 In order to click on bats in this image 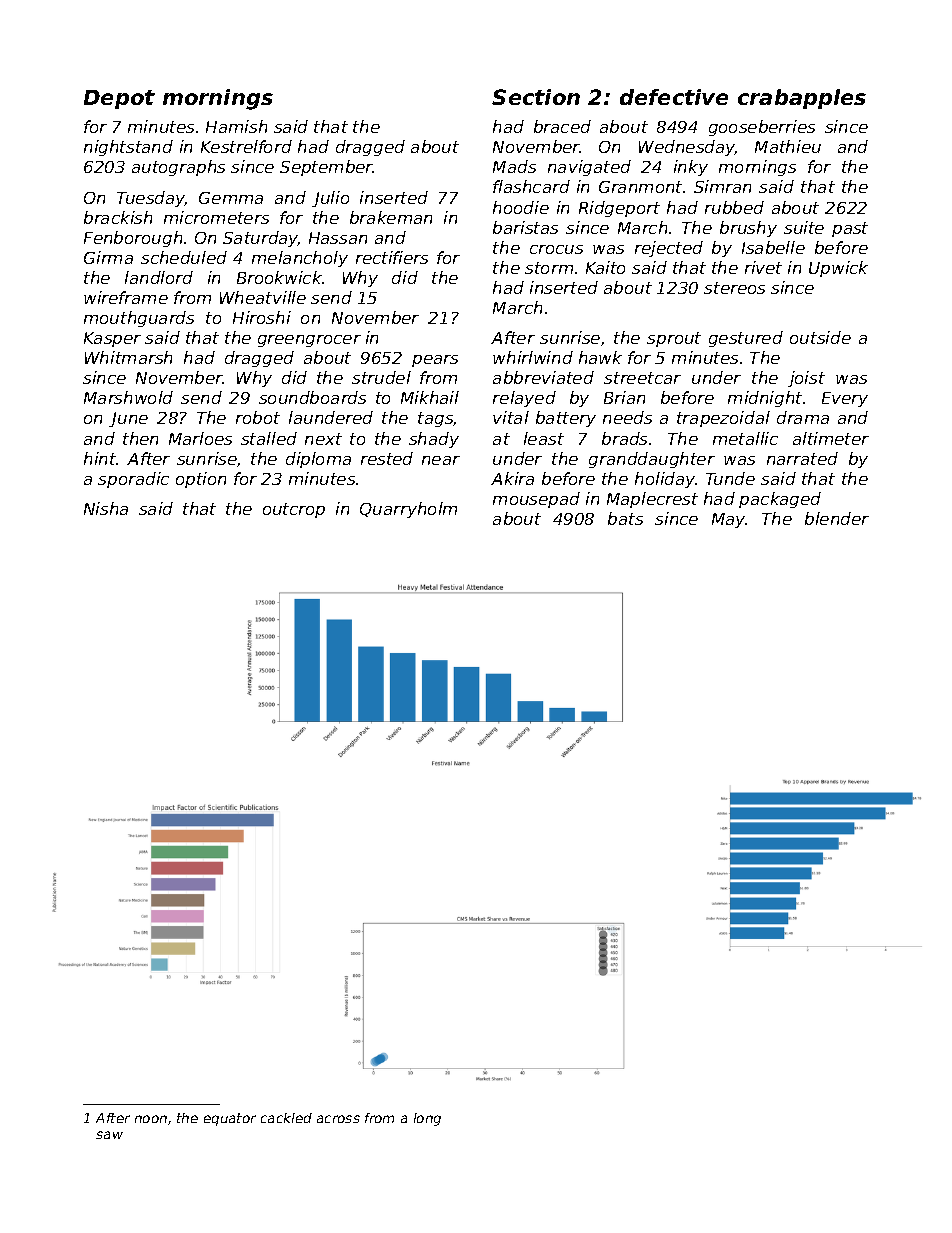, I will do `click(625, 518)`.
